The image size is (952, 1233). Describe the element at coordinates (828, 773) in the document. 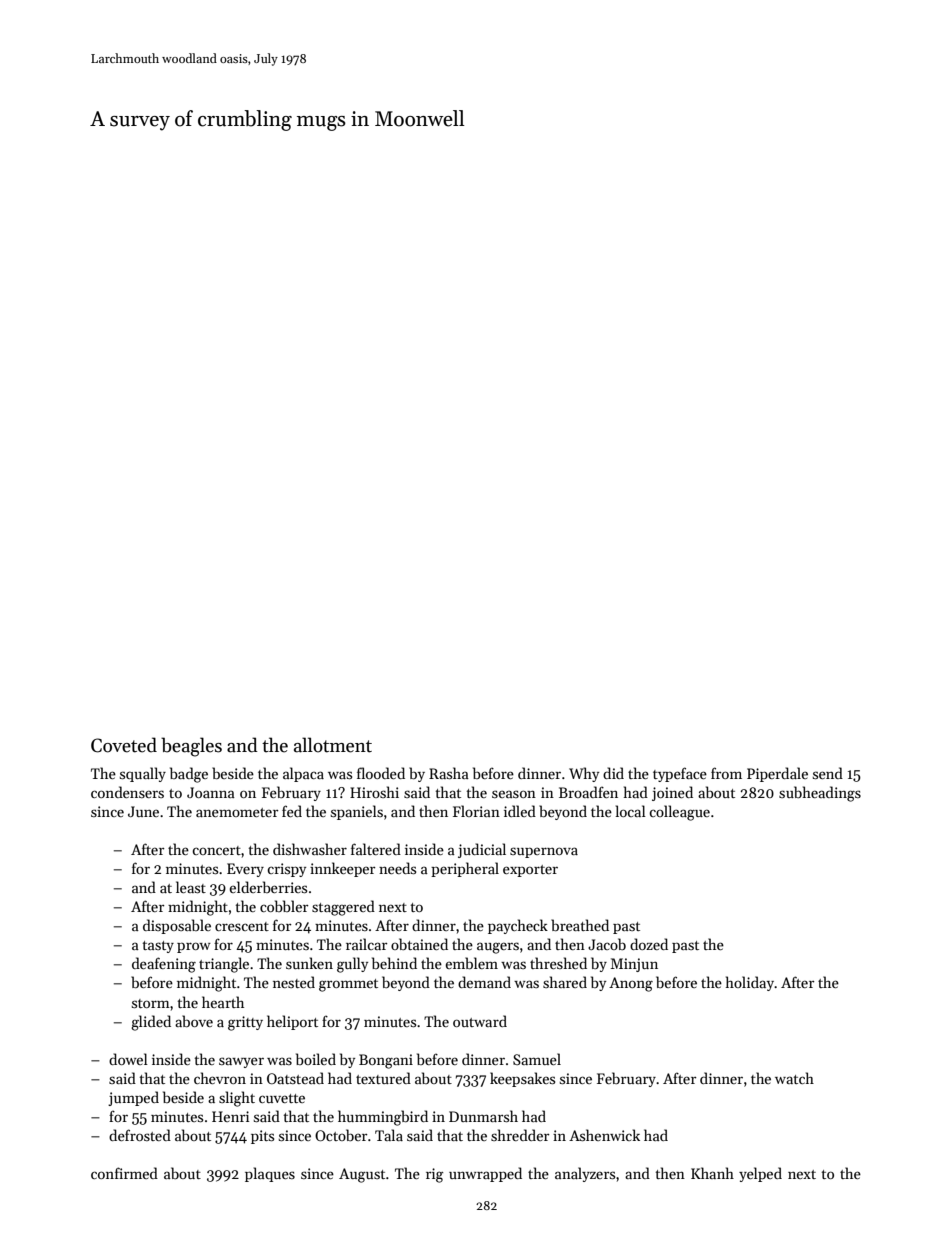

I see `send` at that location.
